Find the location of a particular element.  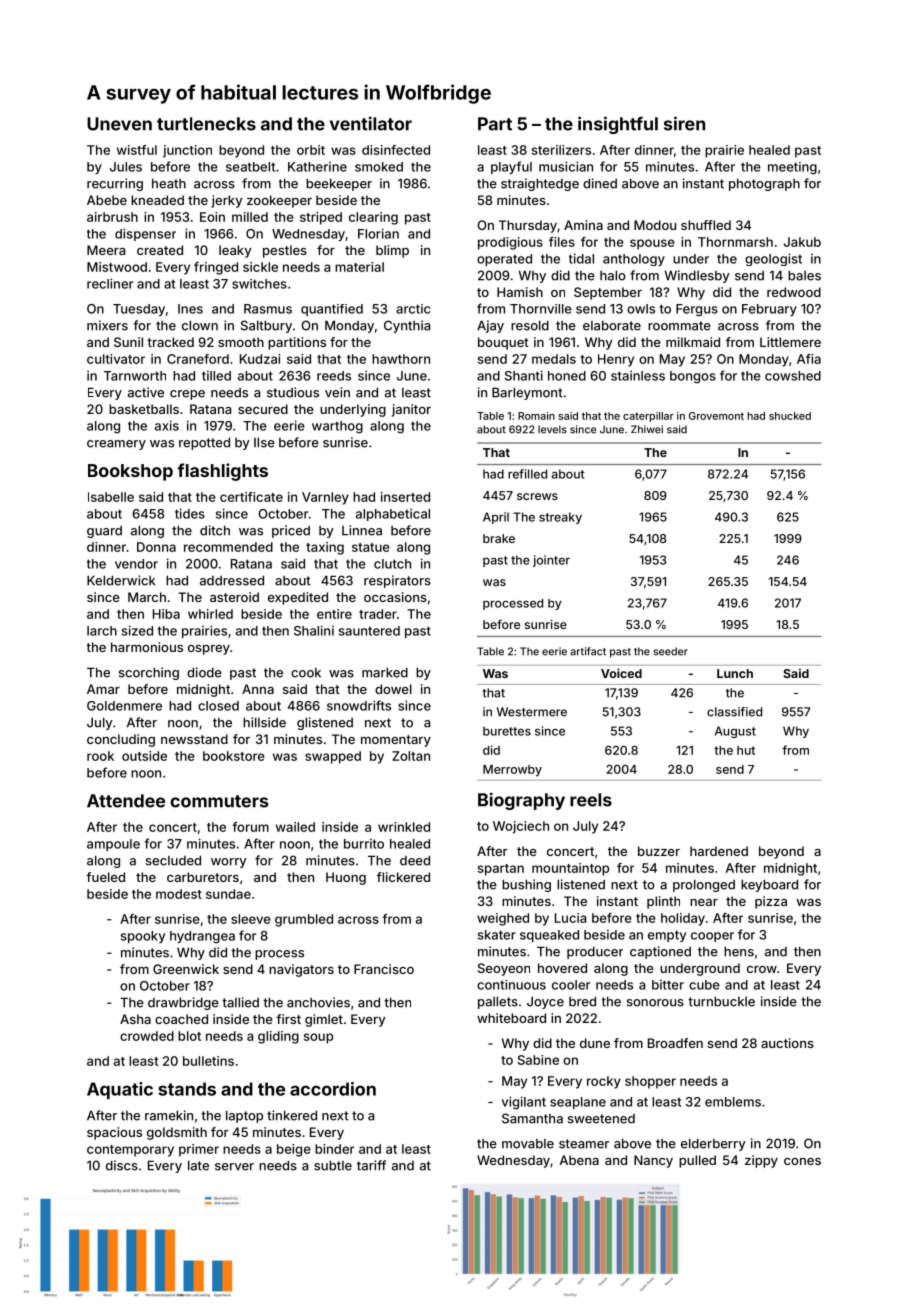

sized is located at coordinates (137, 630).
